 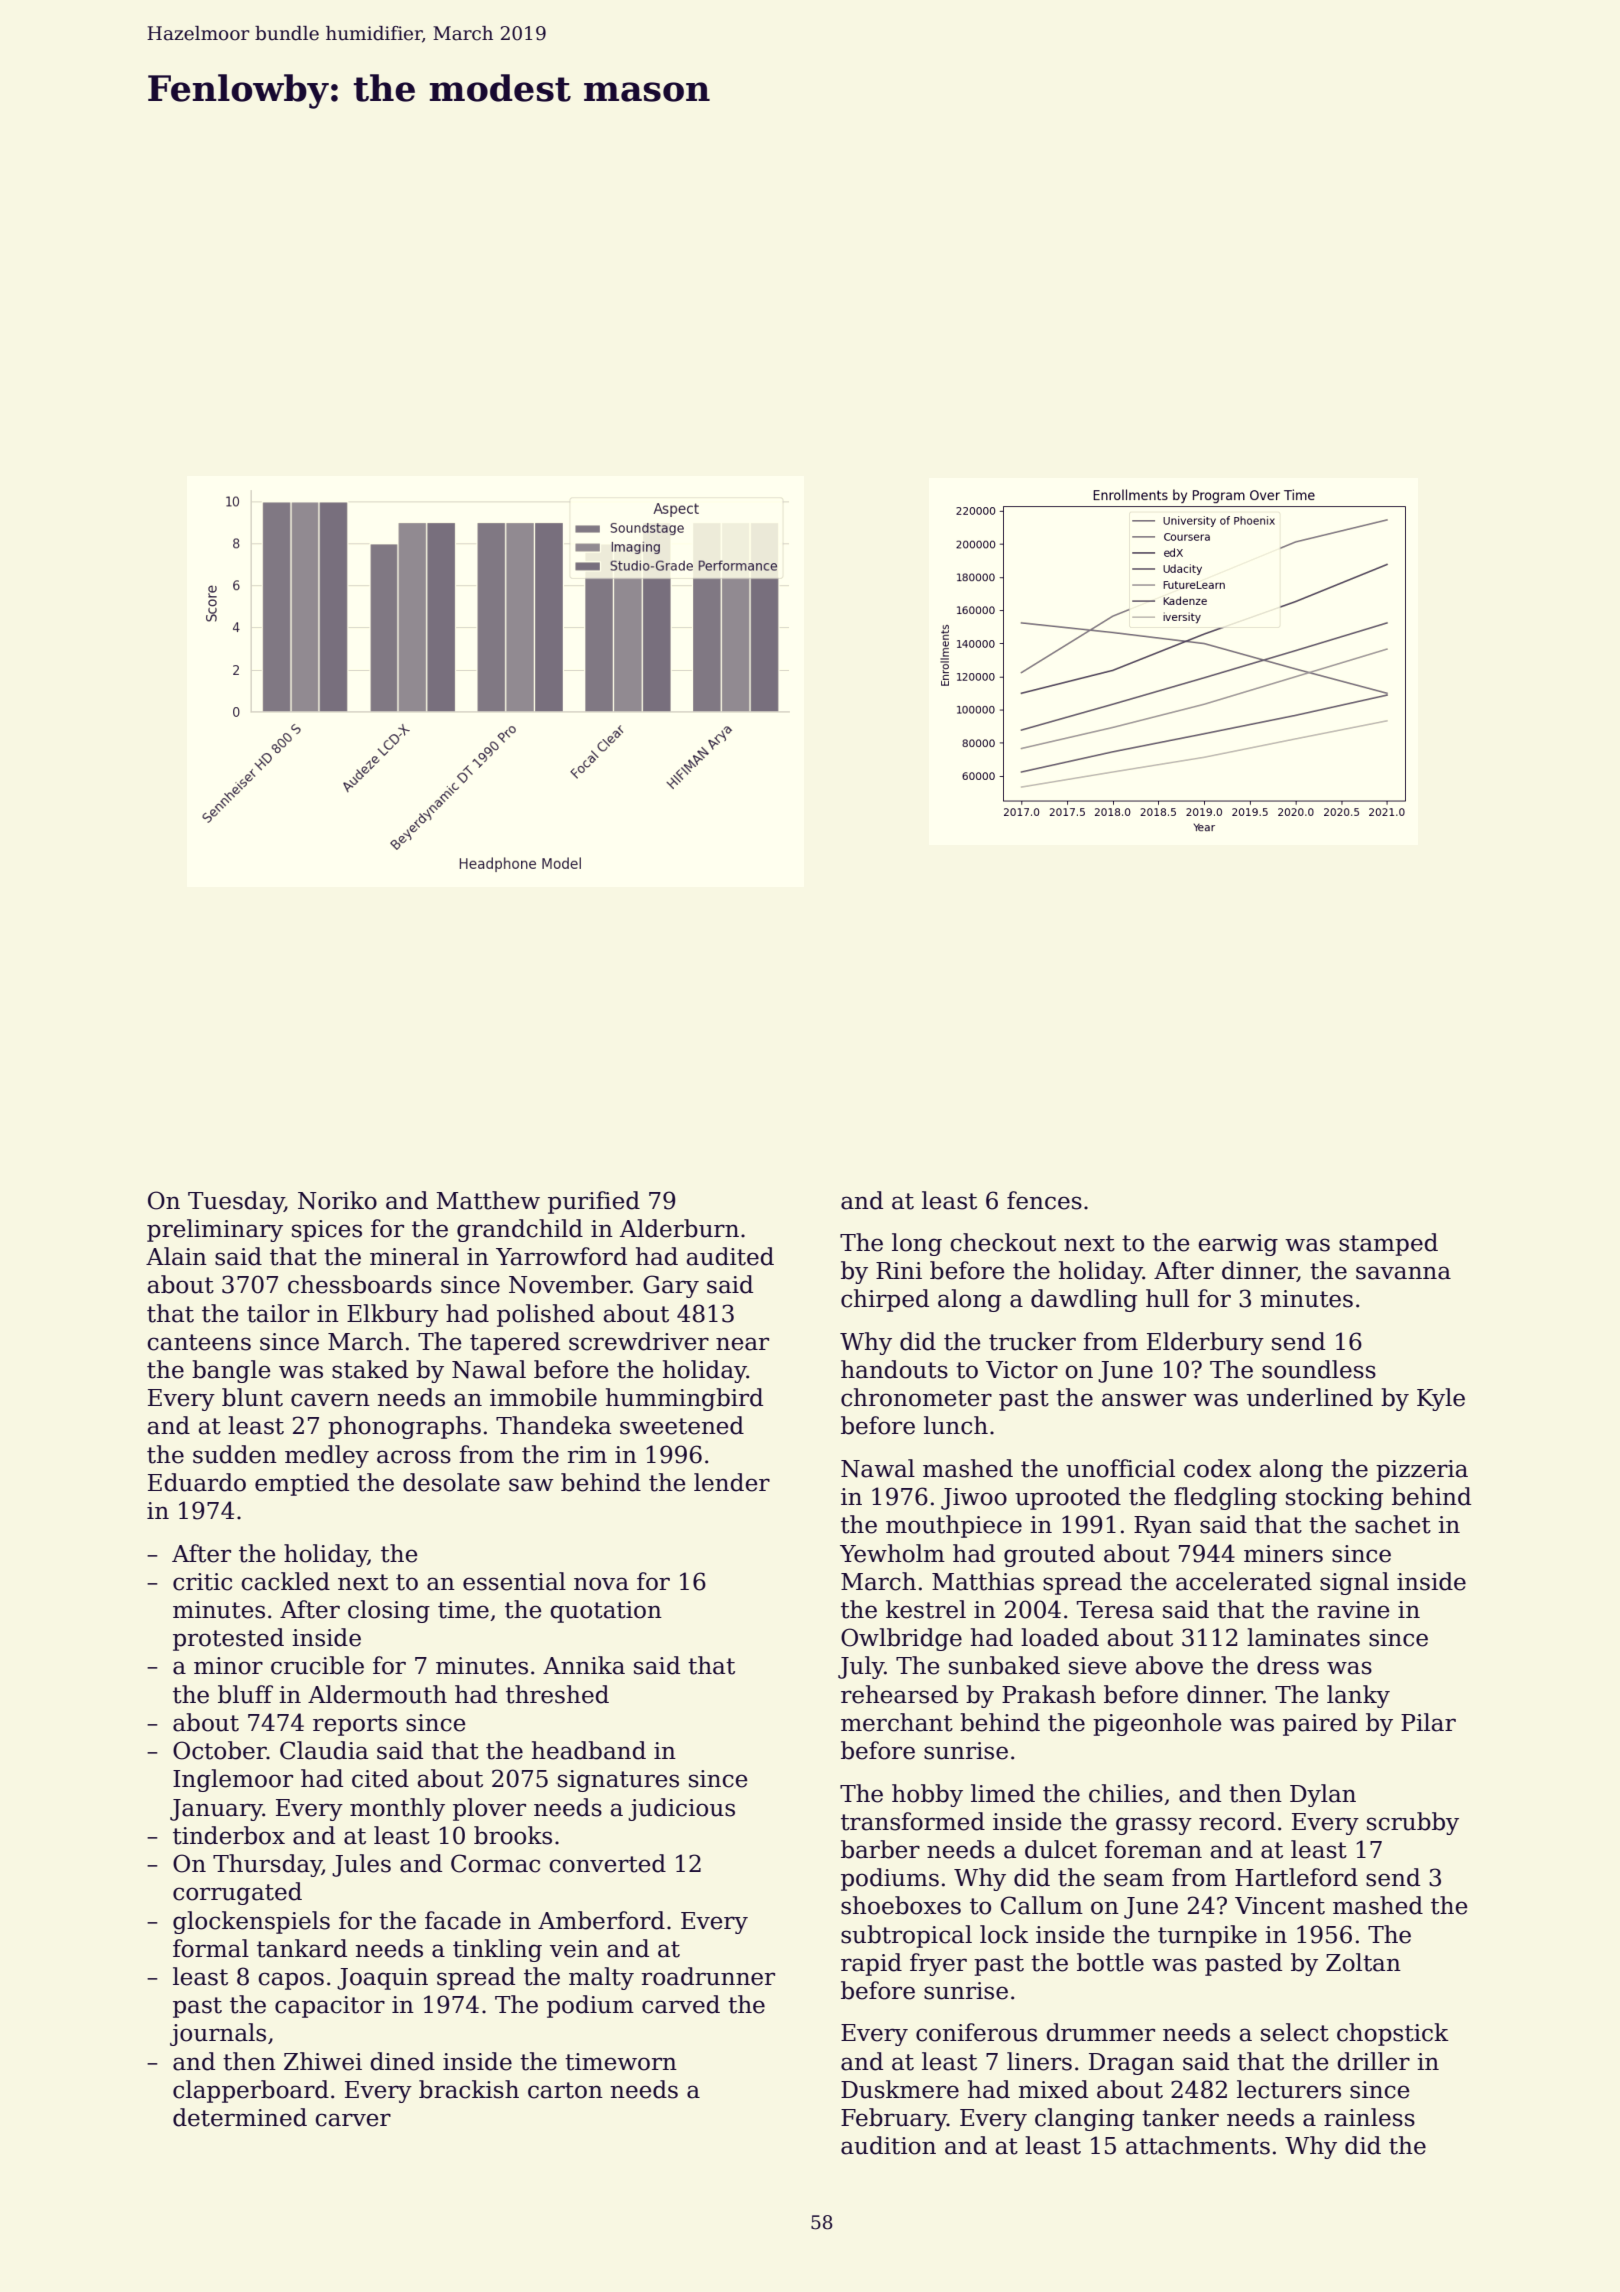 I want to click on vein, so click(x=574, y=1949).
